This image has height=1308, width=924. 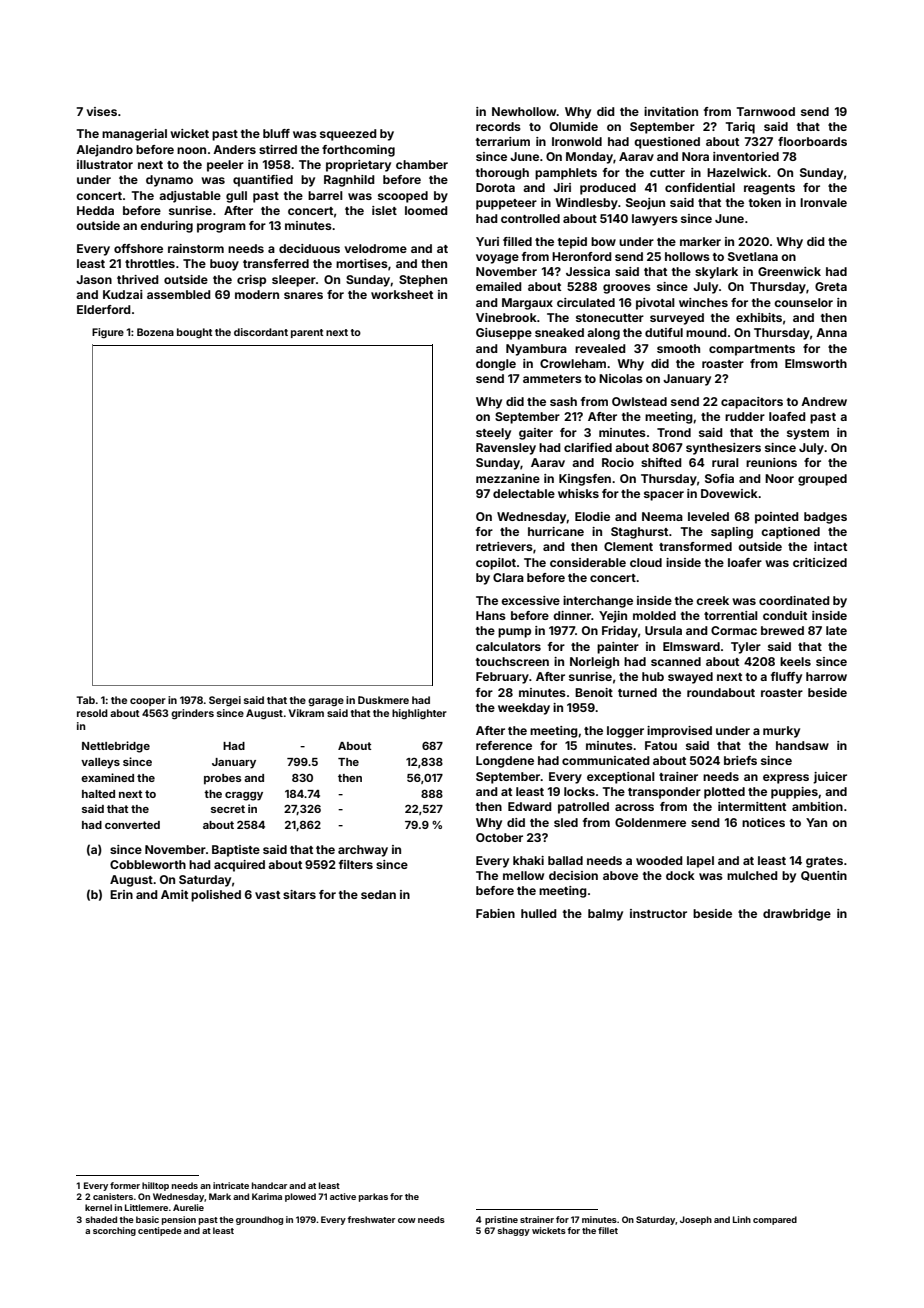 I want to click on groundhog, so click(x=259, y=1220).
